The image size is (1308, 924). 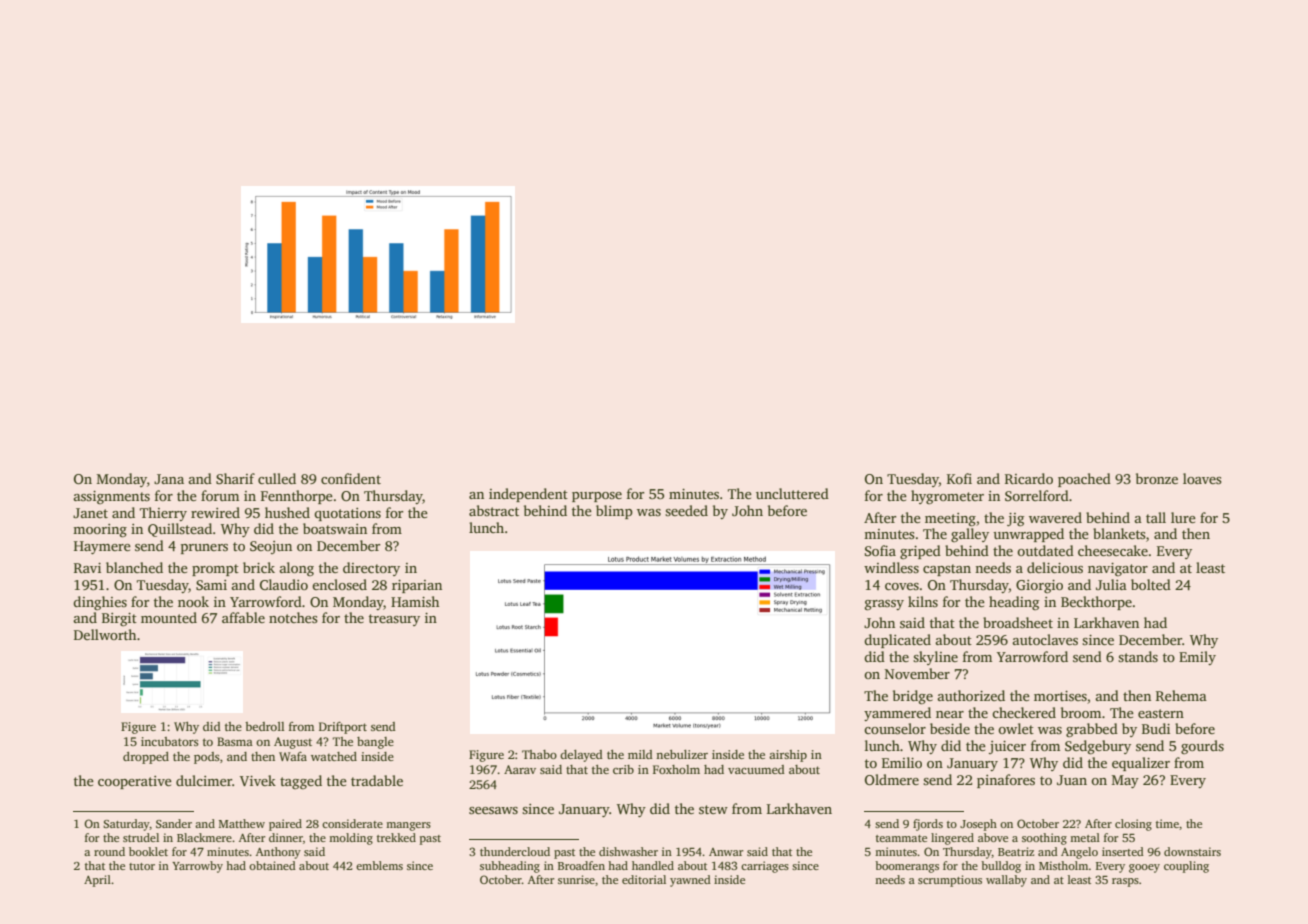 I want to click on rewired, so click(x=215, y=512).
